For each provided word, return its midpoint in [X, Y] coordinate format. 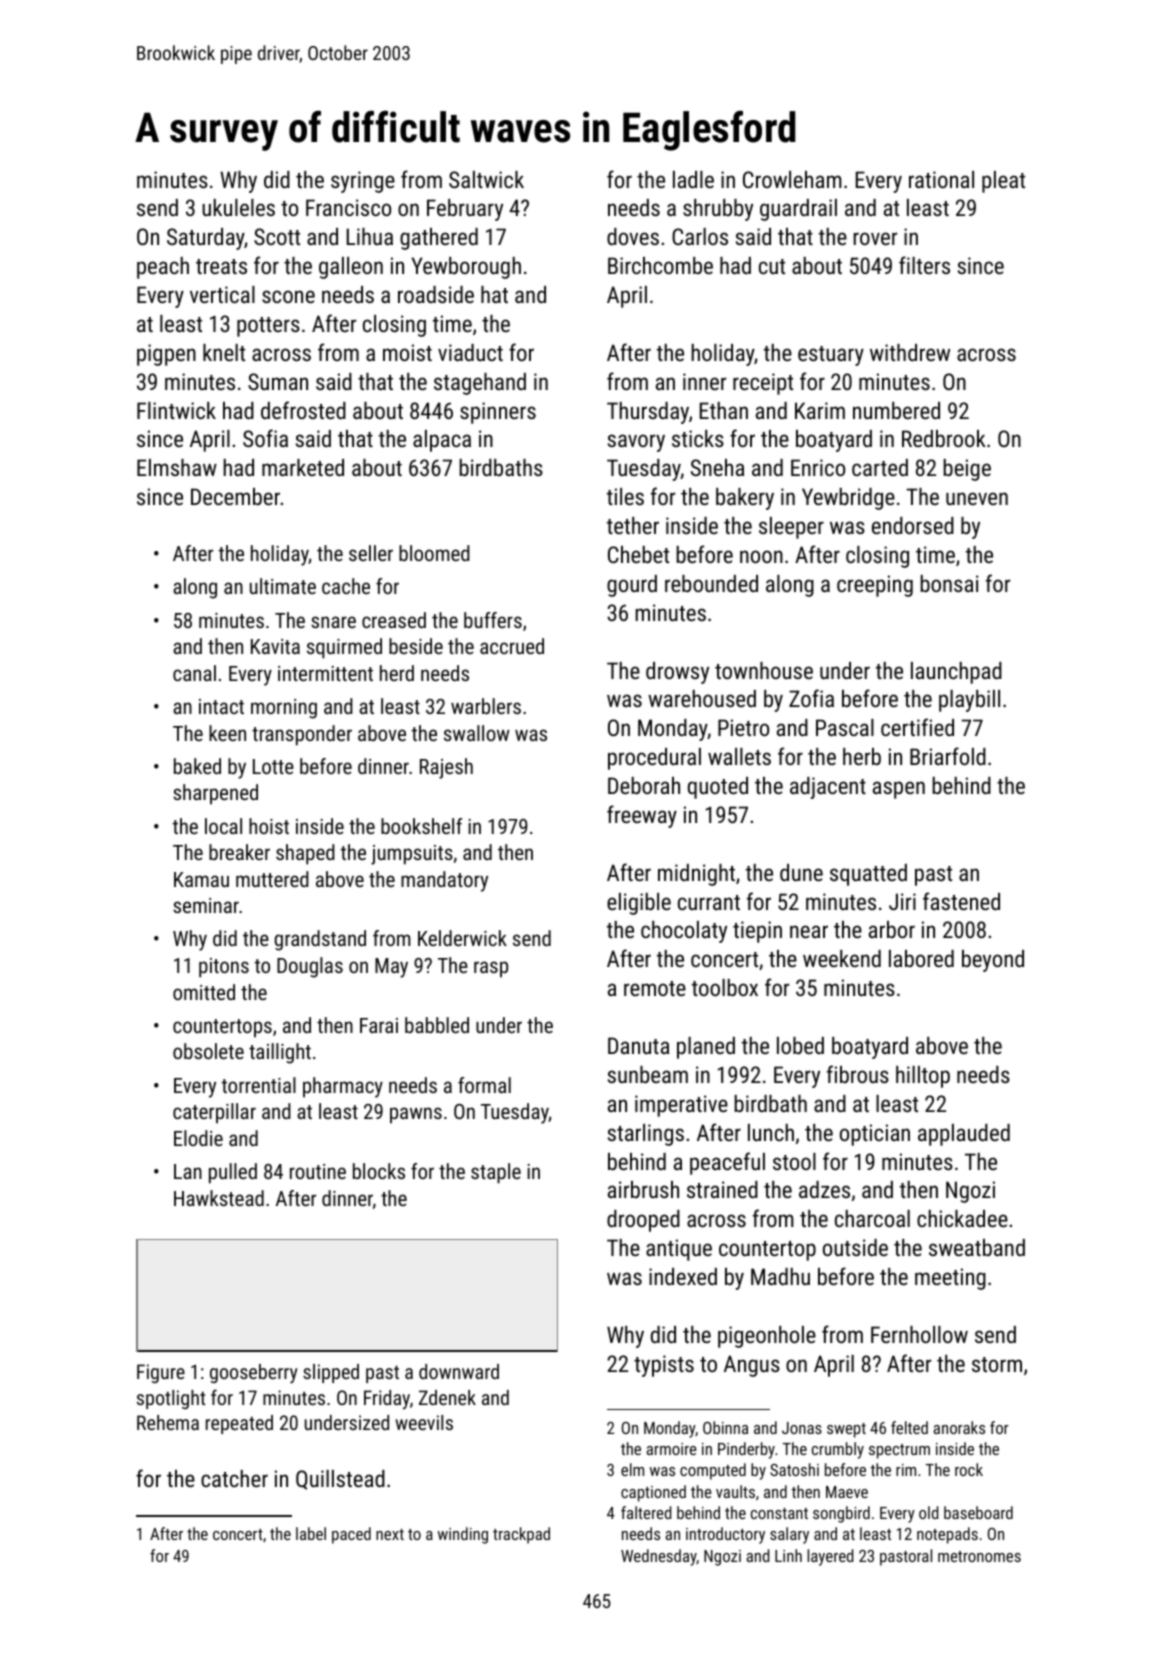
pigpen [166, 355]
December [235, 496]
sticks [698, 438]
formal [484, 1085]
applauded [964, 1135]
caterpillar [214, 1113]
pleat [1003, 182]
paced [351, 1535]
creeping [875, 586]
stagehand [480, 384]
